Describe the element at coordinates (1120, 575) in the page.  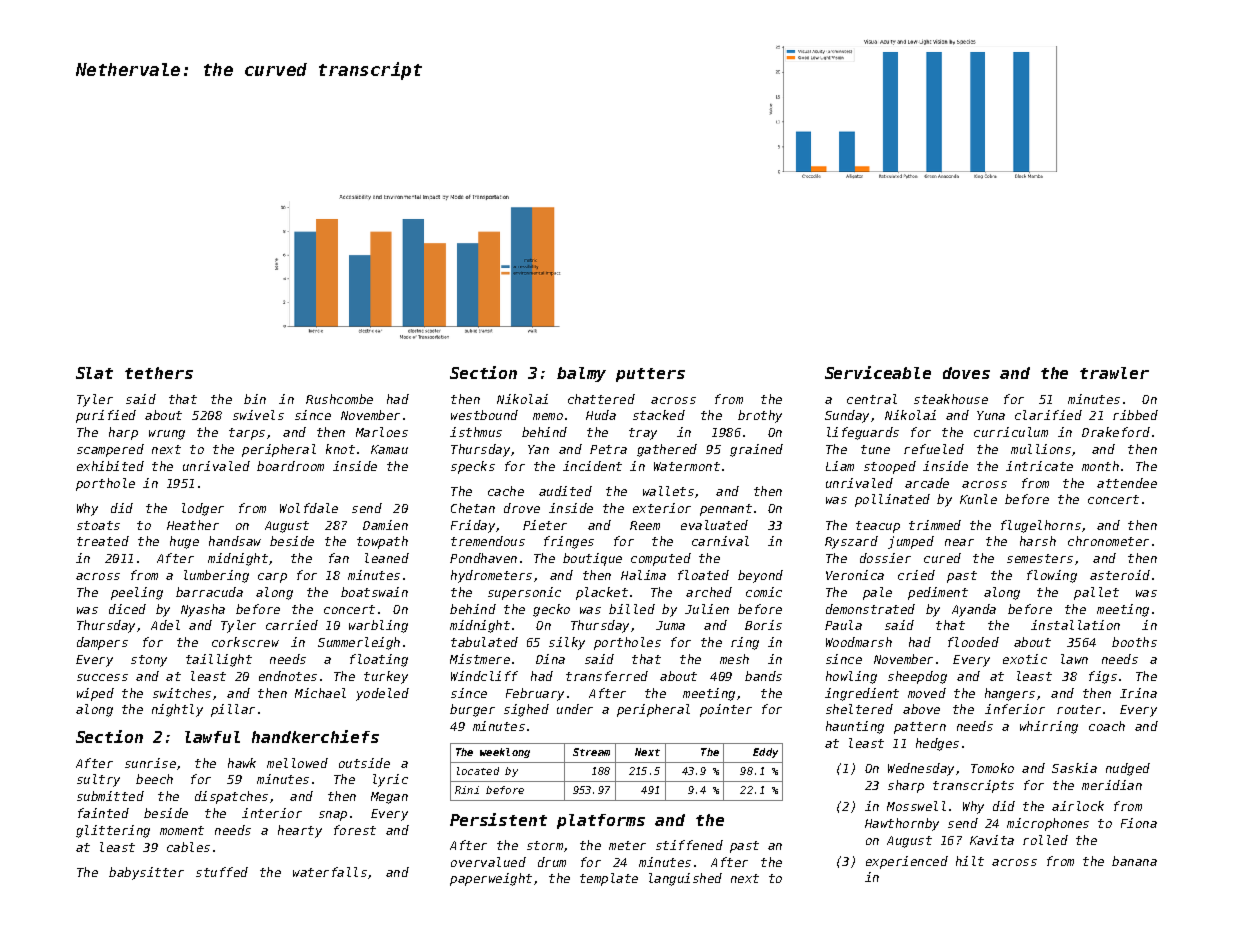
I see `asteroid` at that location.
